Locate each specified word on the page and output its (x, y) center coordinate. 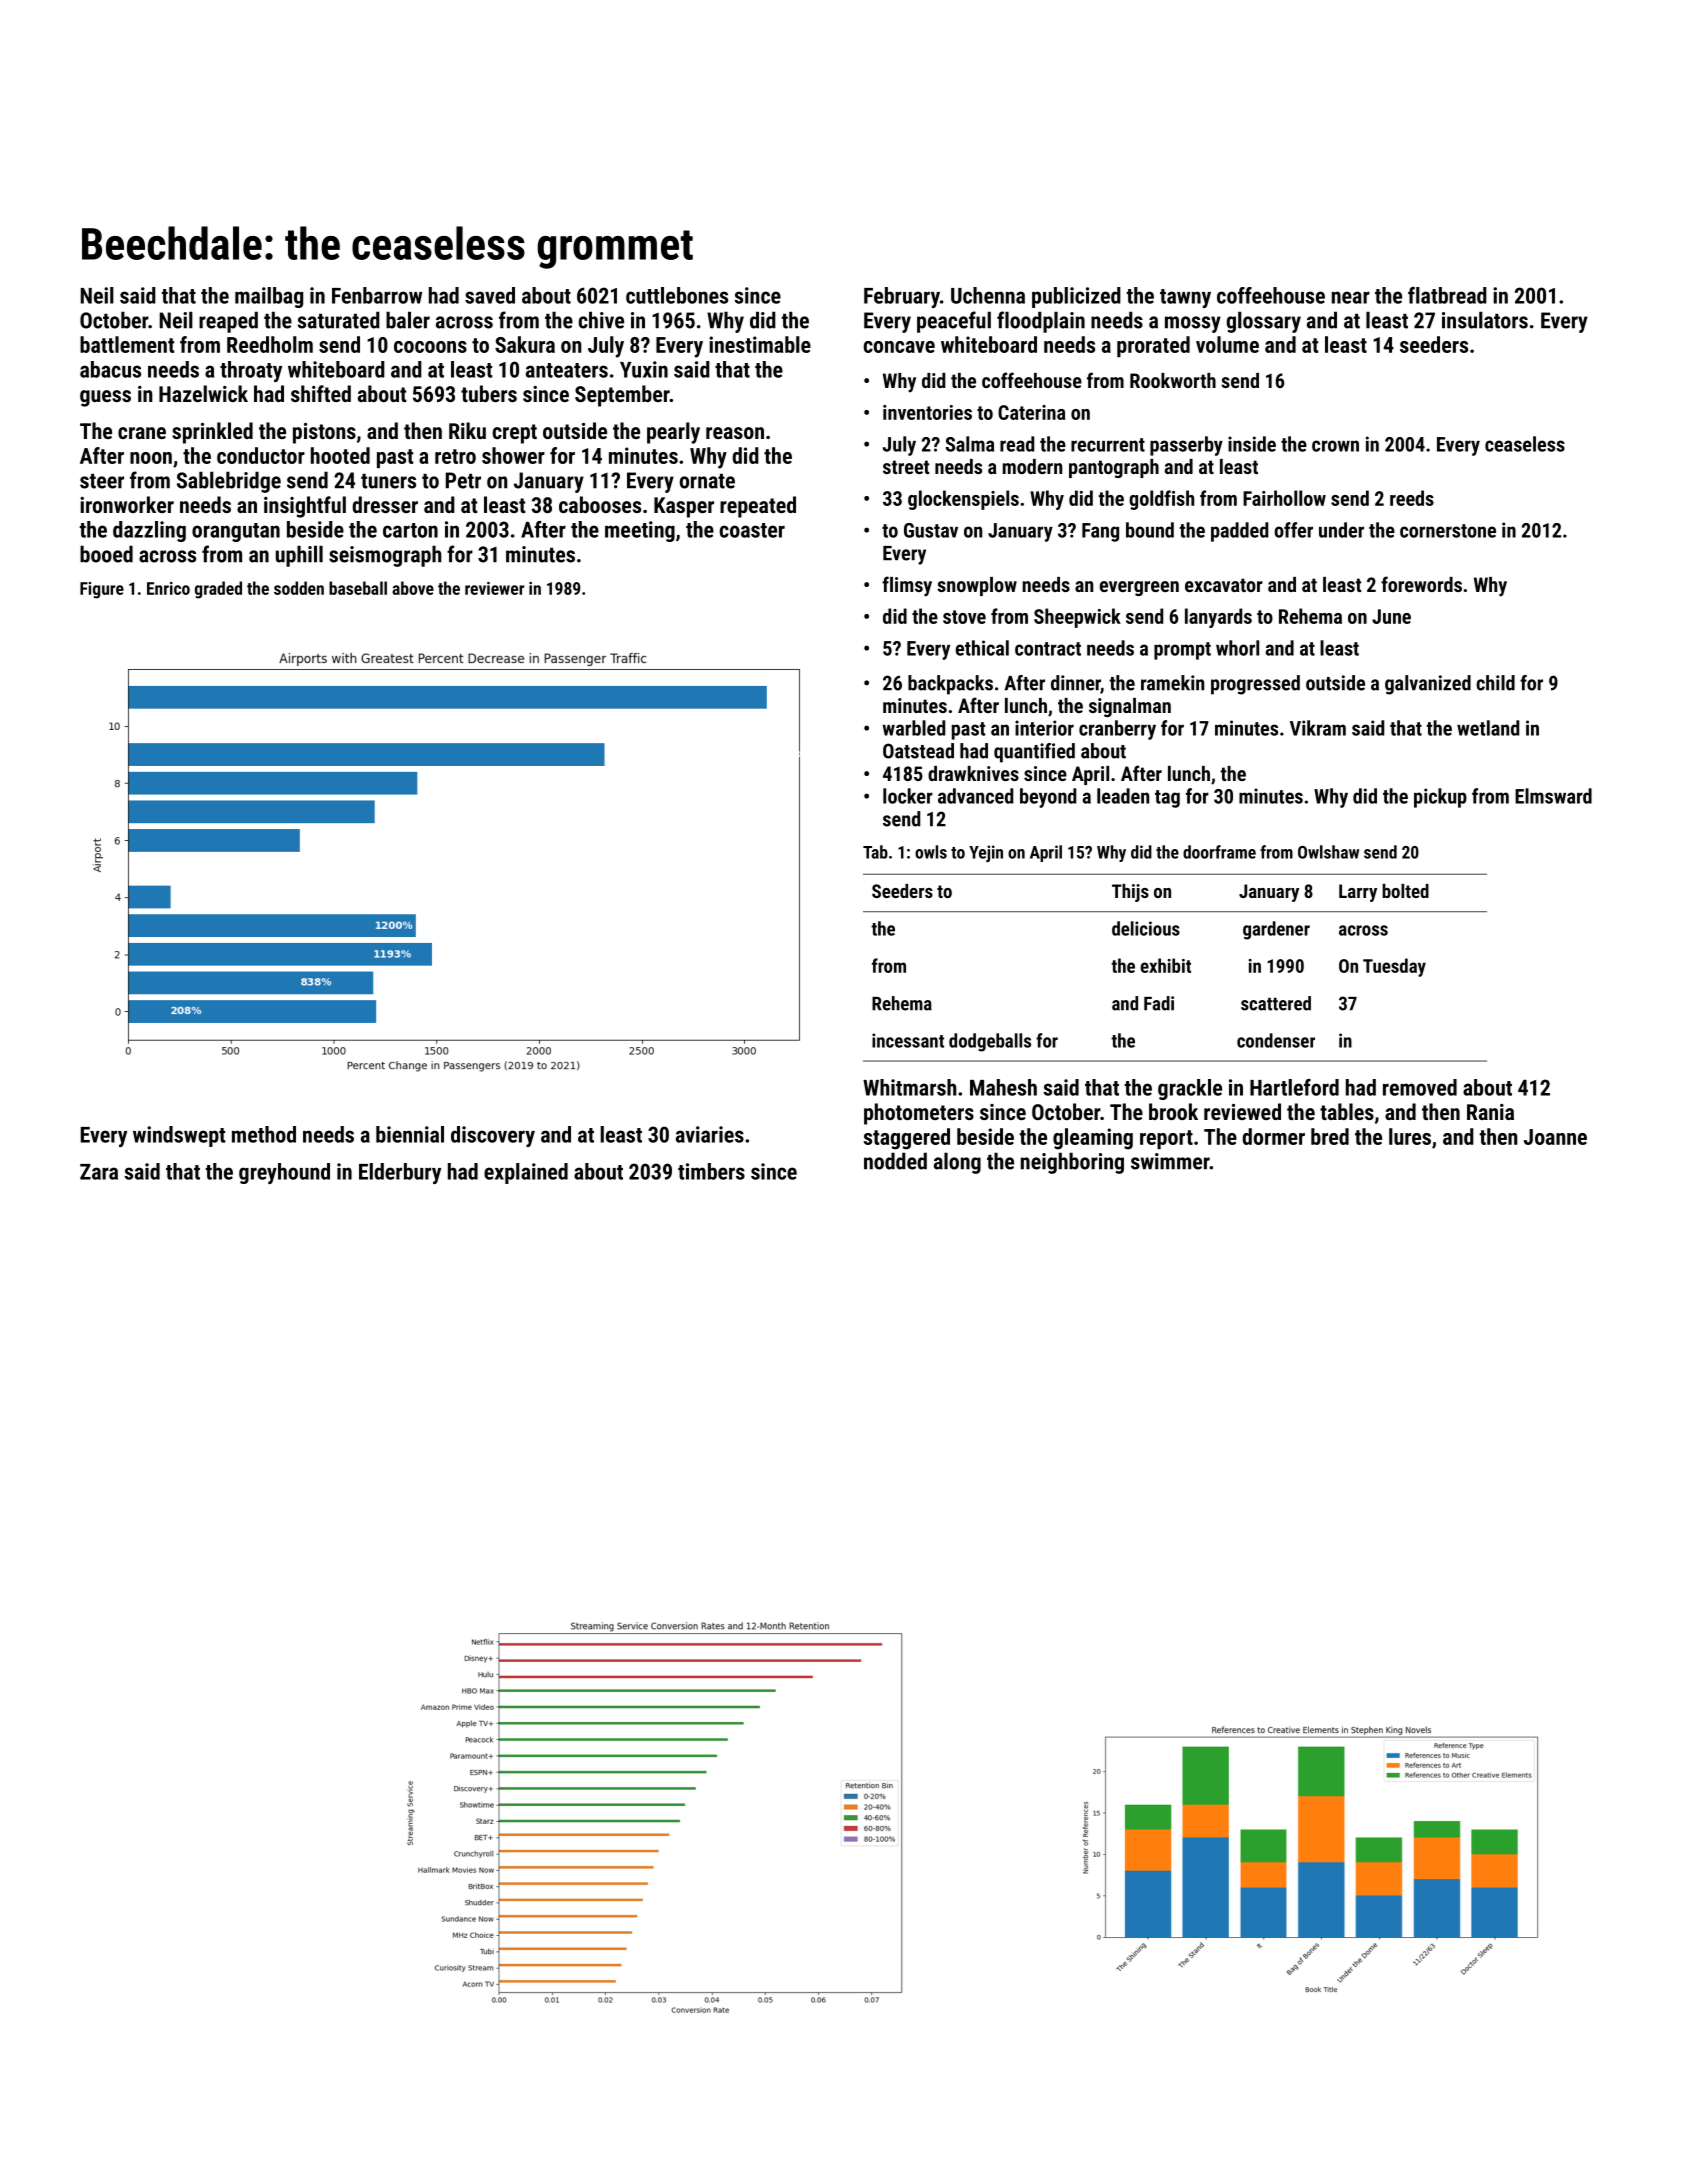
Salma (970, 444)
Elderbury (400, 1173)
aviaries (710, 1134)
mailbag (269, 297)
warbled (913, 728)
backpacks (950, 685)
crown (1335, 446)
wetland (1488, 728)
